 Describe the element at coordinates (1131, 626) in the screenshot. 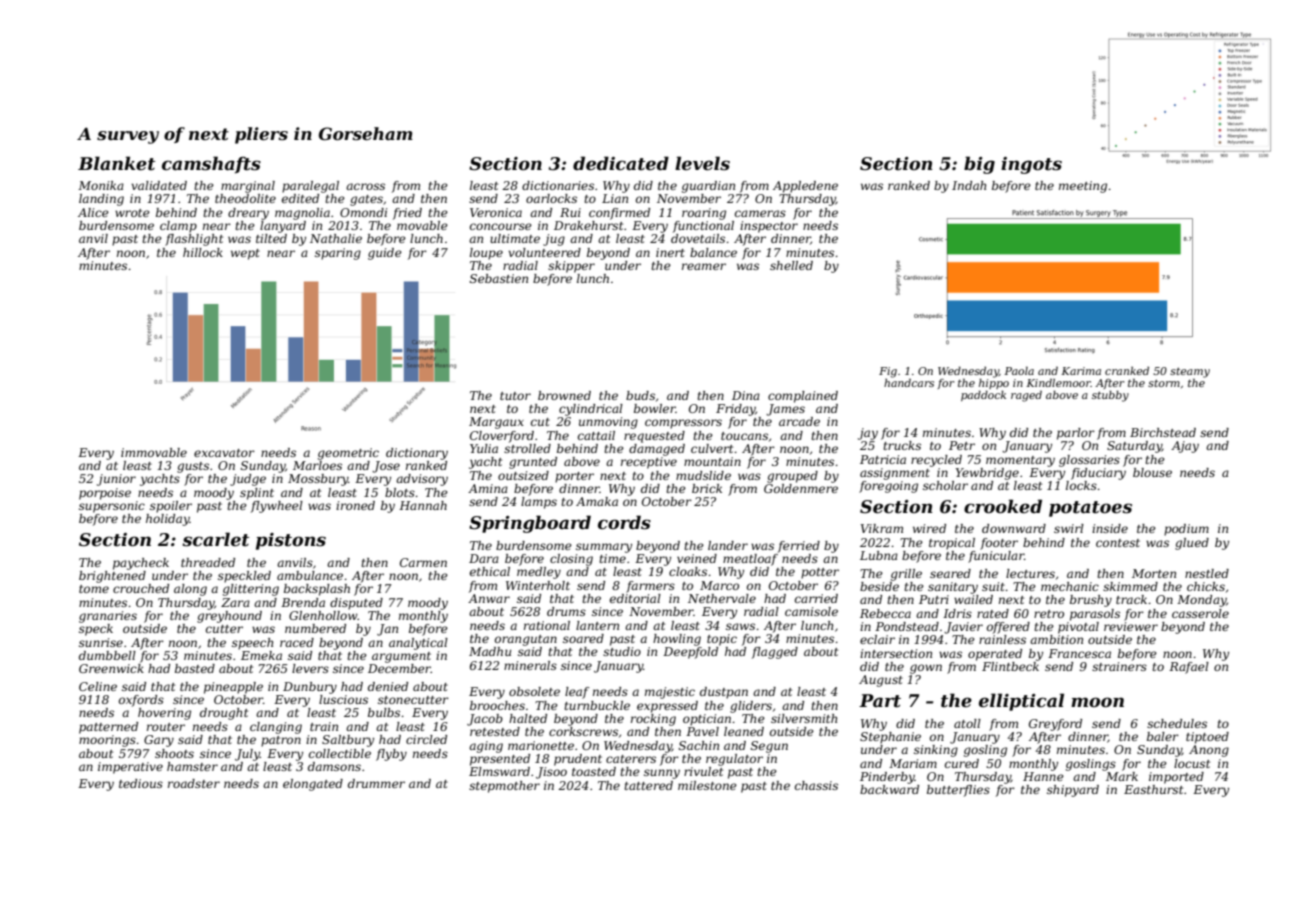

I see `reviewer` at that location.
